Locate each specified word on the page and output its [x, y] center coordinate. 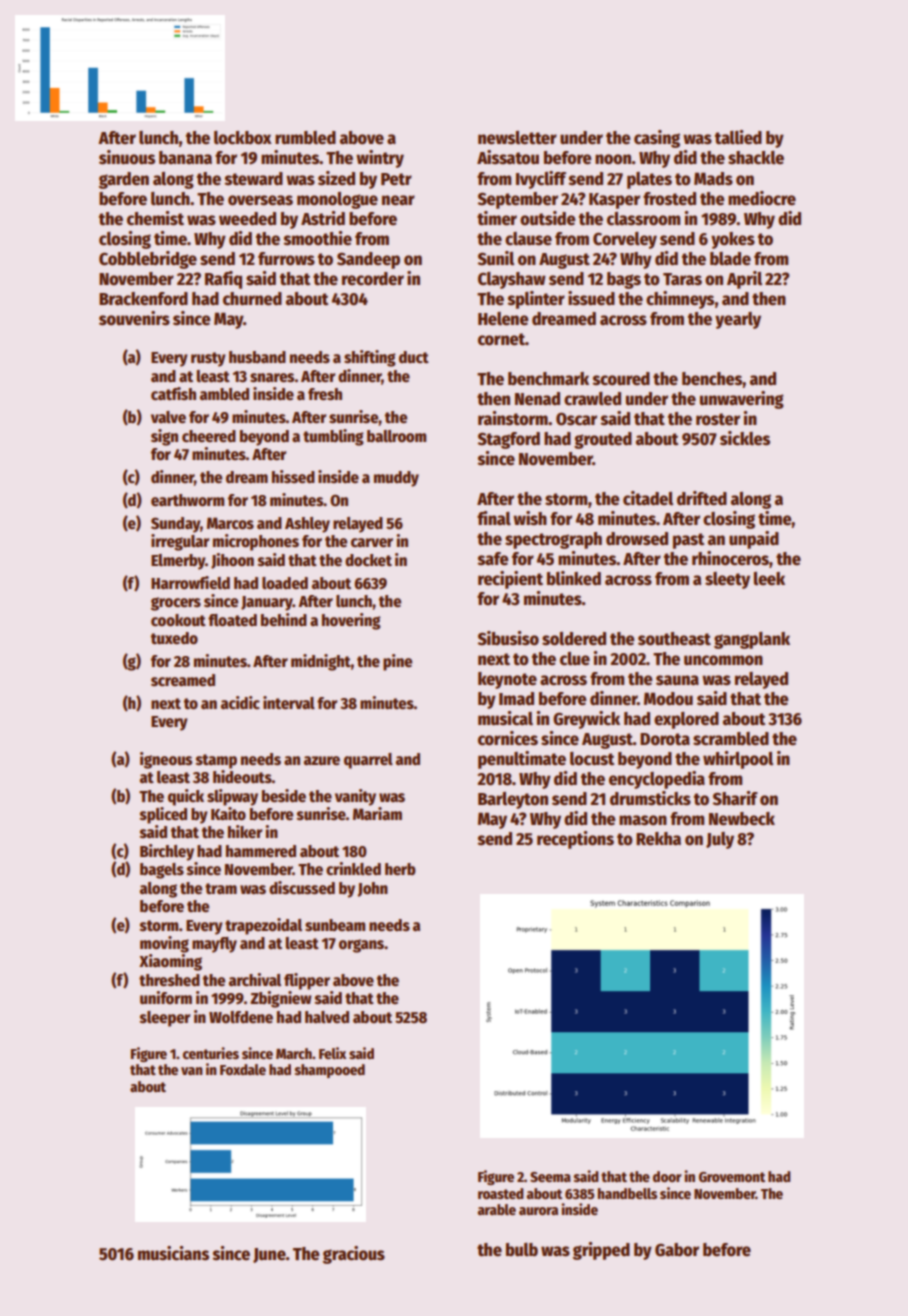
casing [657, 139]
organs [361, 946]
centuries [211, 1053]
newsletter [517, 138]
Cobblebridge [148, 260]
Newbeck [742, 819]
